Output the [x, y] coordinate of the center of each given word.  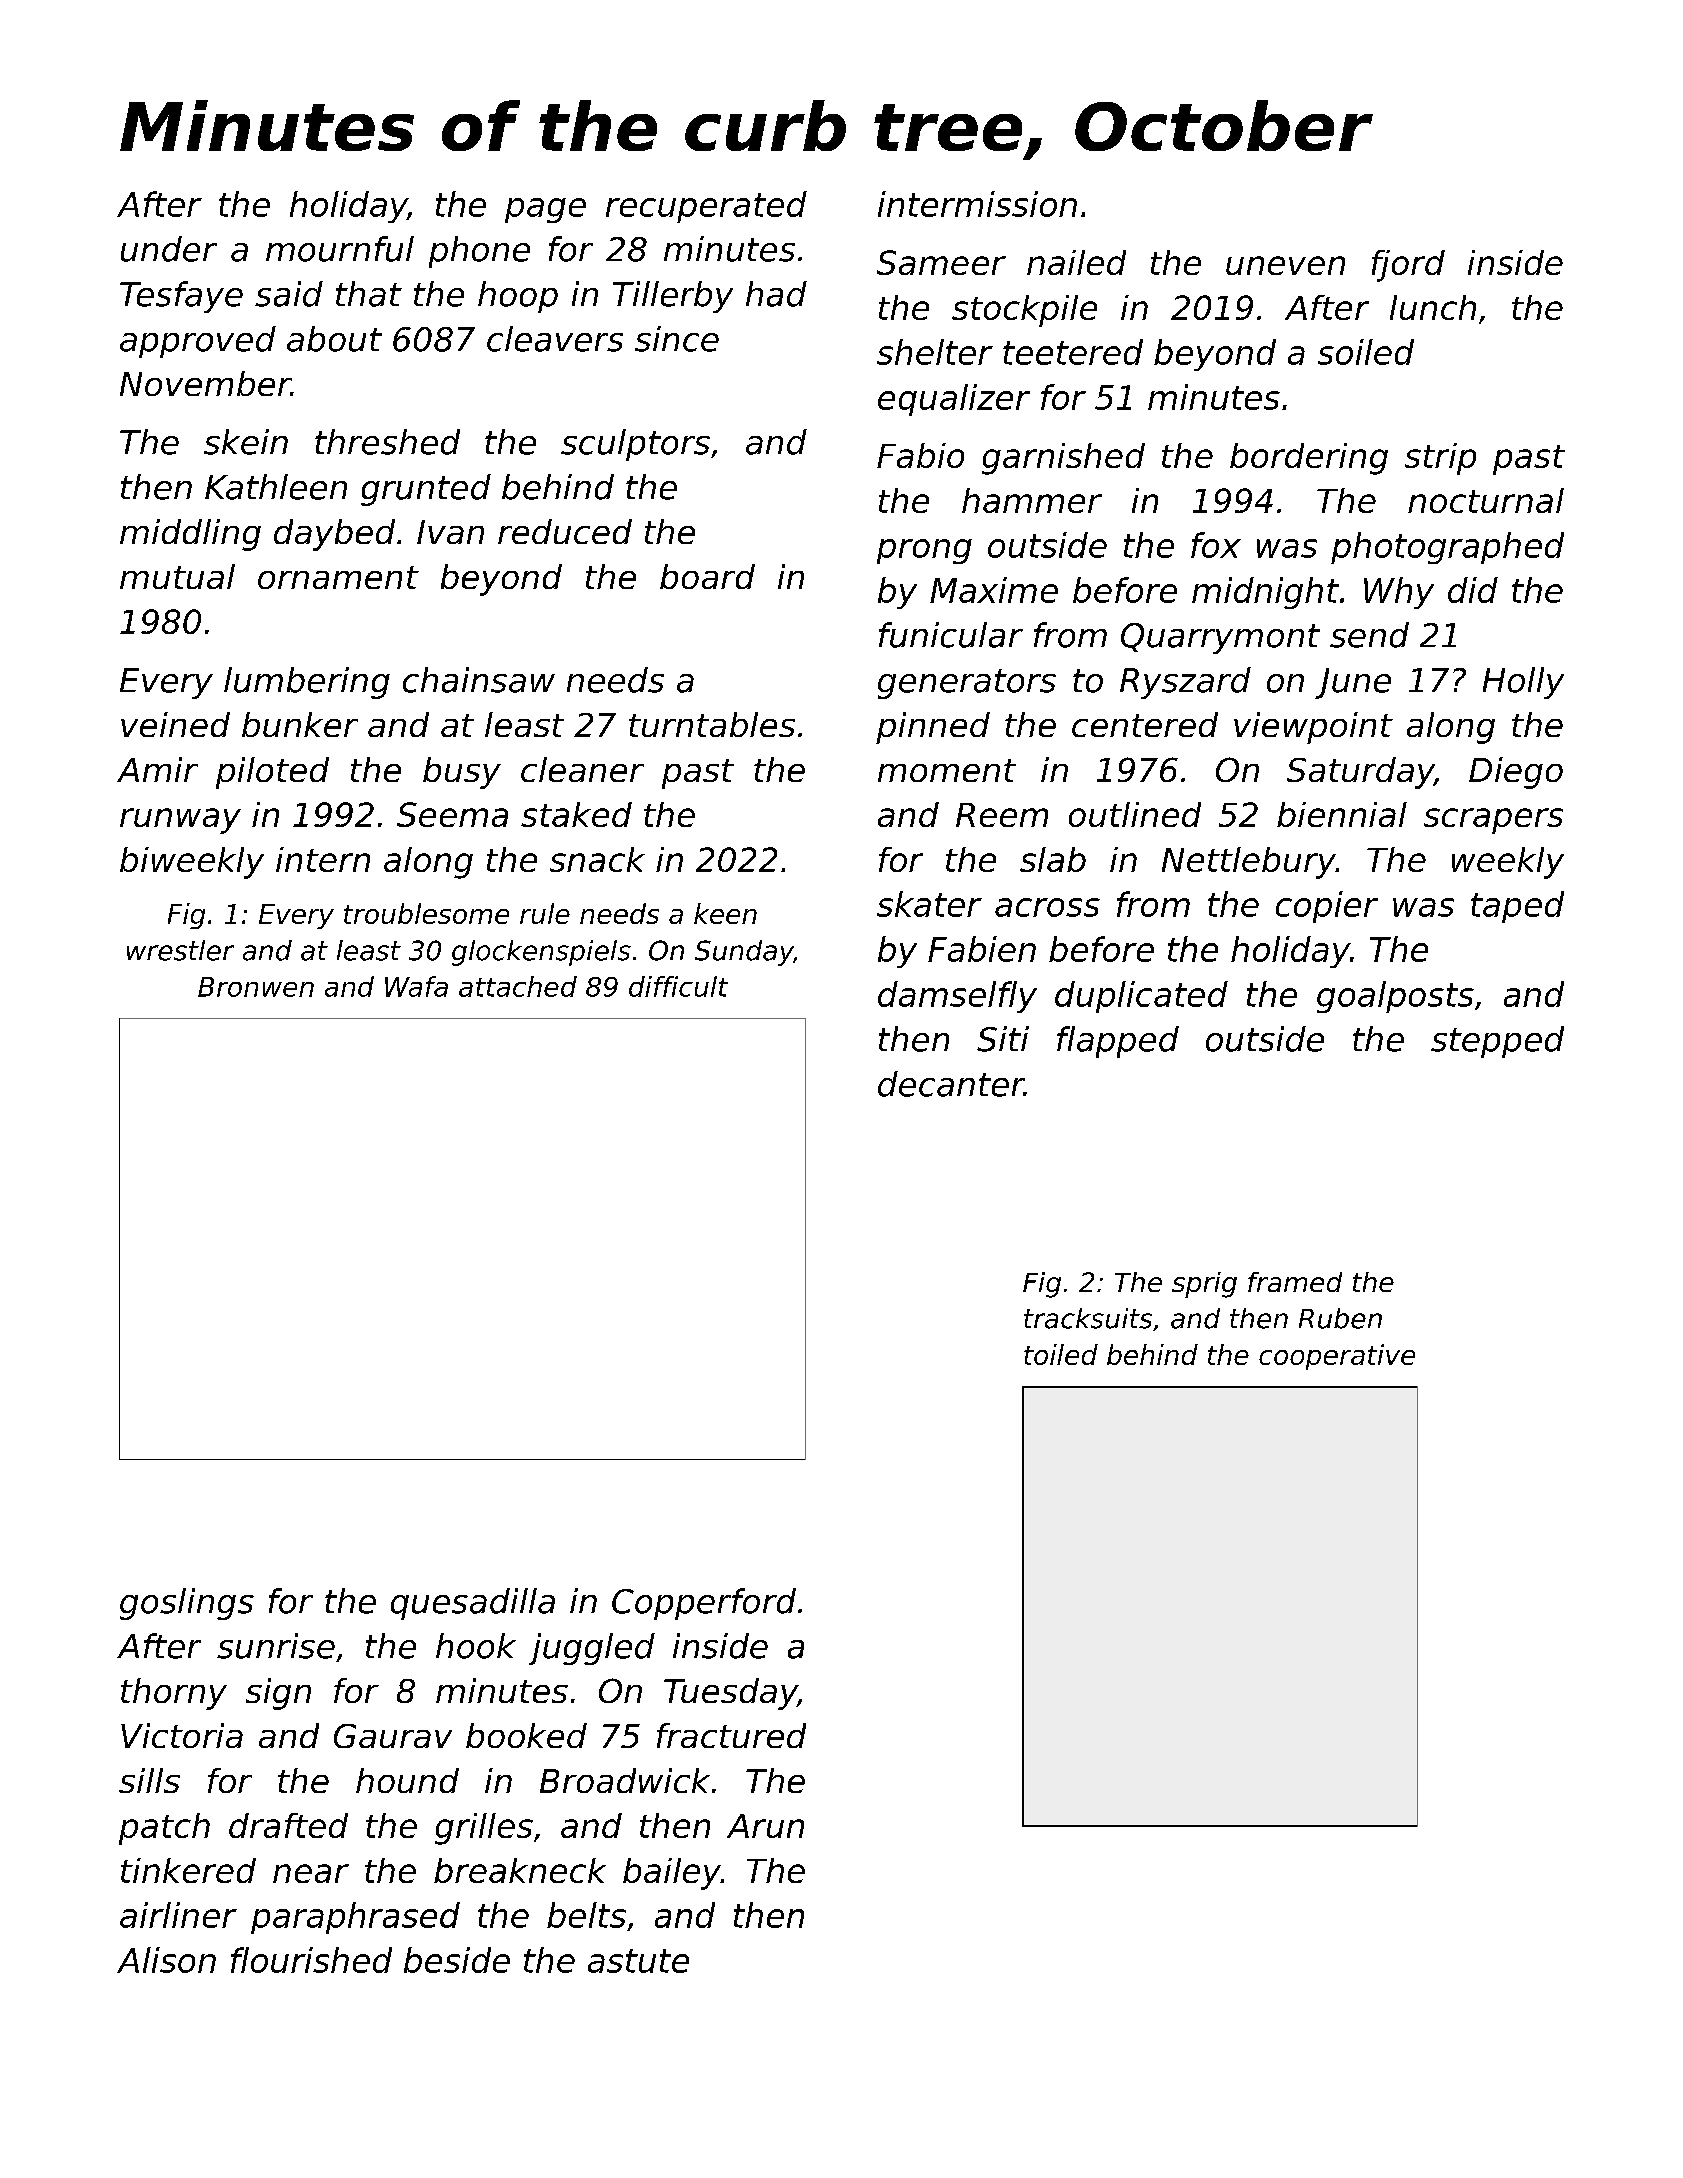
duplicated [1141, 997]
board [707, 576]
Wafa [416, 986]
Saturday [1360, 773]
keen [725, 913]
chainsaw [479, 680]
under [169, 249]
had [776, 294]
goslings [187, 1604]
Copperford [704, 1604]
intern [323, 859]
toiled [1061, 1354]
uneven [1285, 265]
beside [457, 1960]
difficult [678, 986]
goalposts [1395, 997]
